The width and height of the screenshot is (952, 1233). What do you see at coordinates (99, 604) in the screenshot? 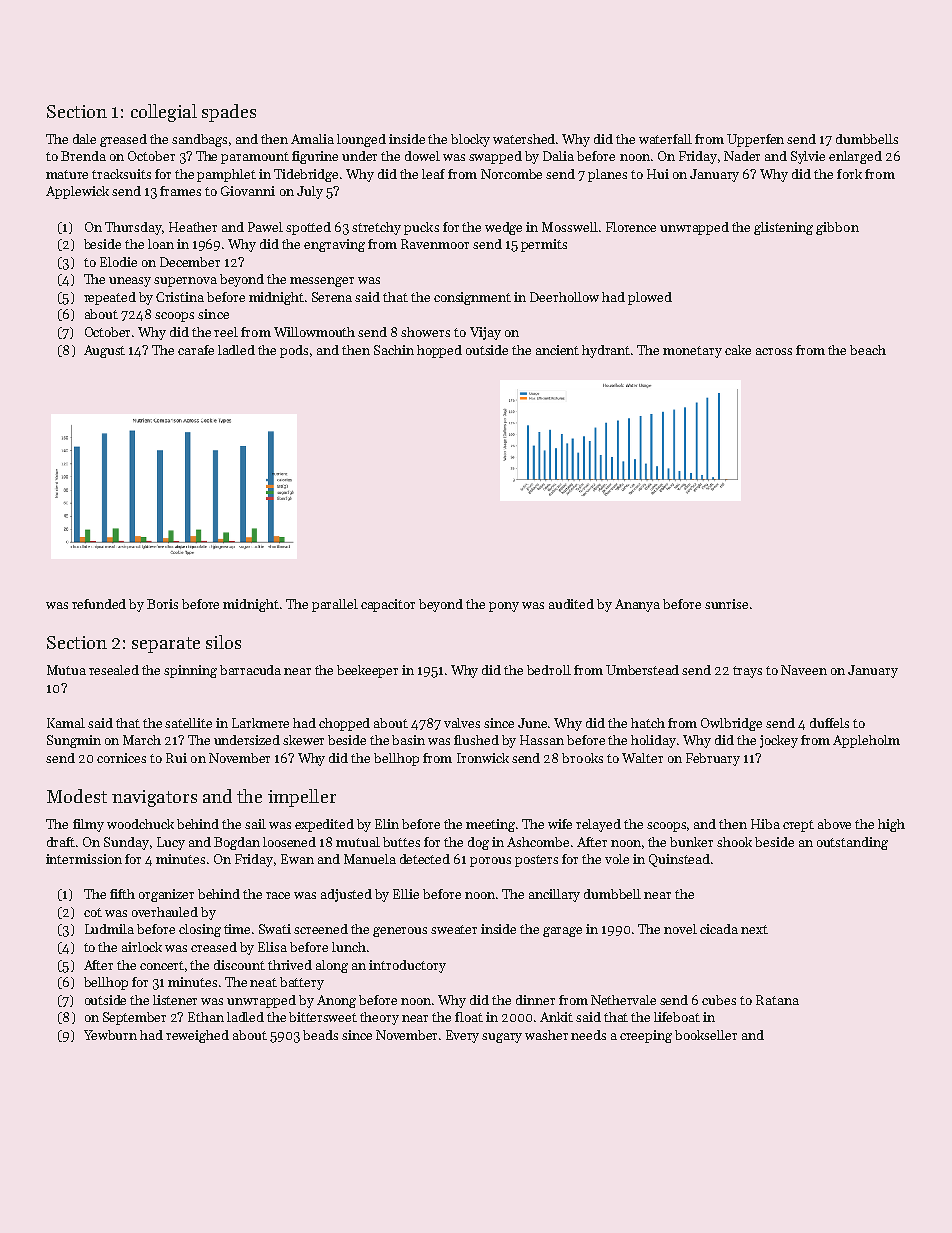
I see `refunded` at bounding box center [99, 604].
